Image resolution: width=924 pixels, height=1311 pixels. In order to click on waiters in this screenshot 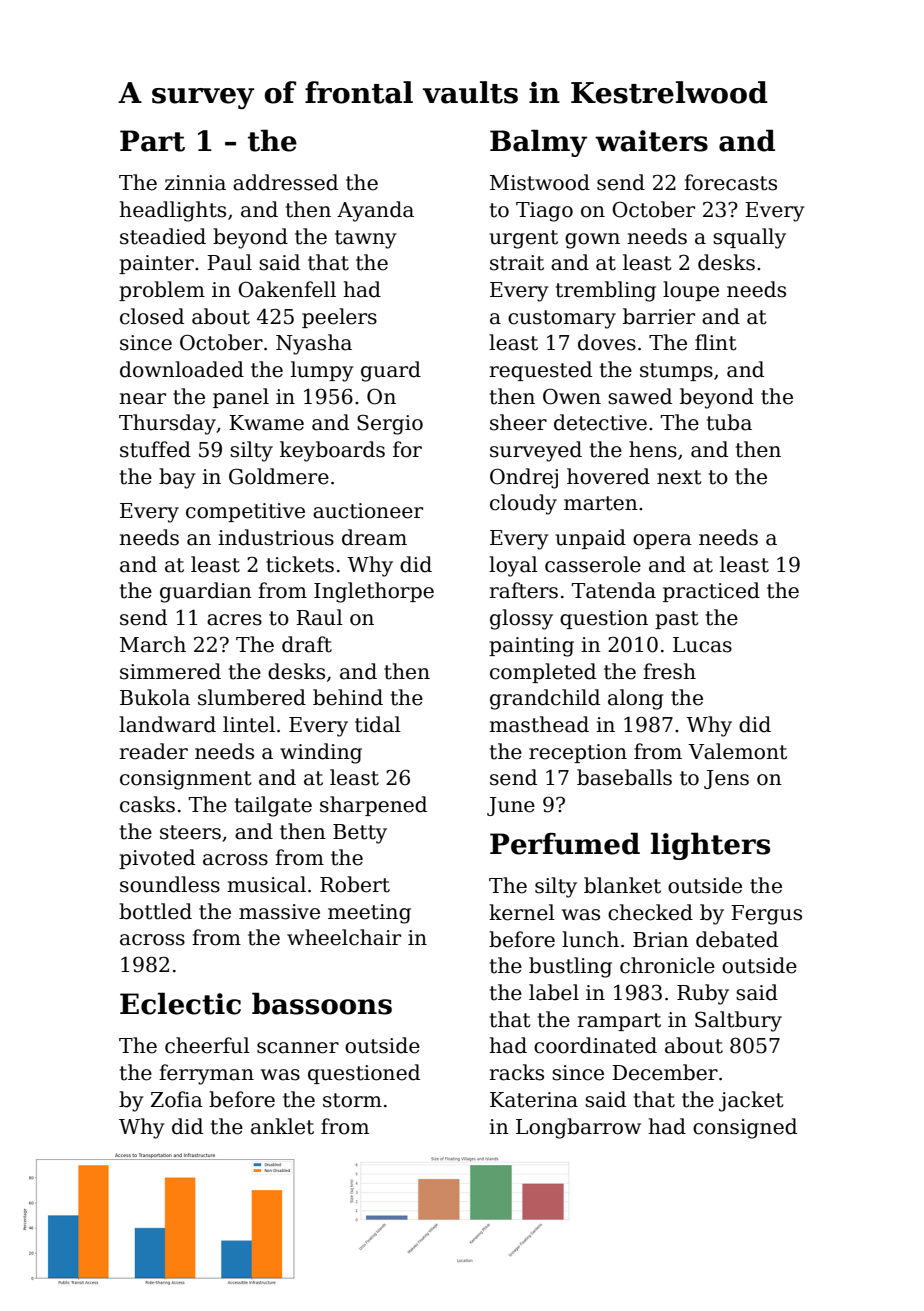, I will do `click(651, 141)`.
